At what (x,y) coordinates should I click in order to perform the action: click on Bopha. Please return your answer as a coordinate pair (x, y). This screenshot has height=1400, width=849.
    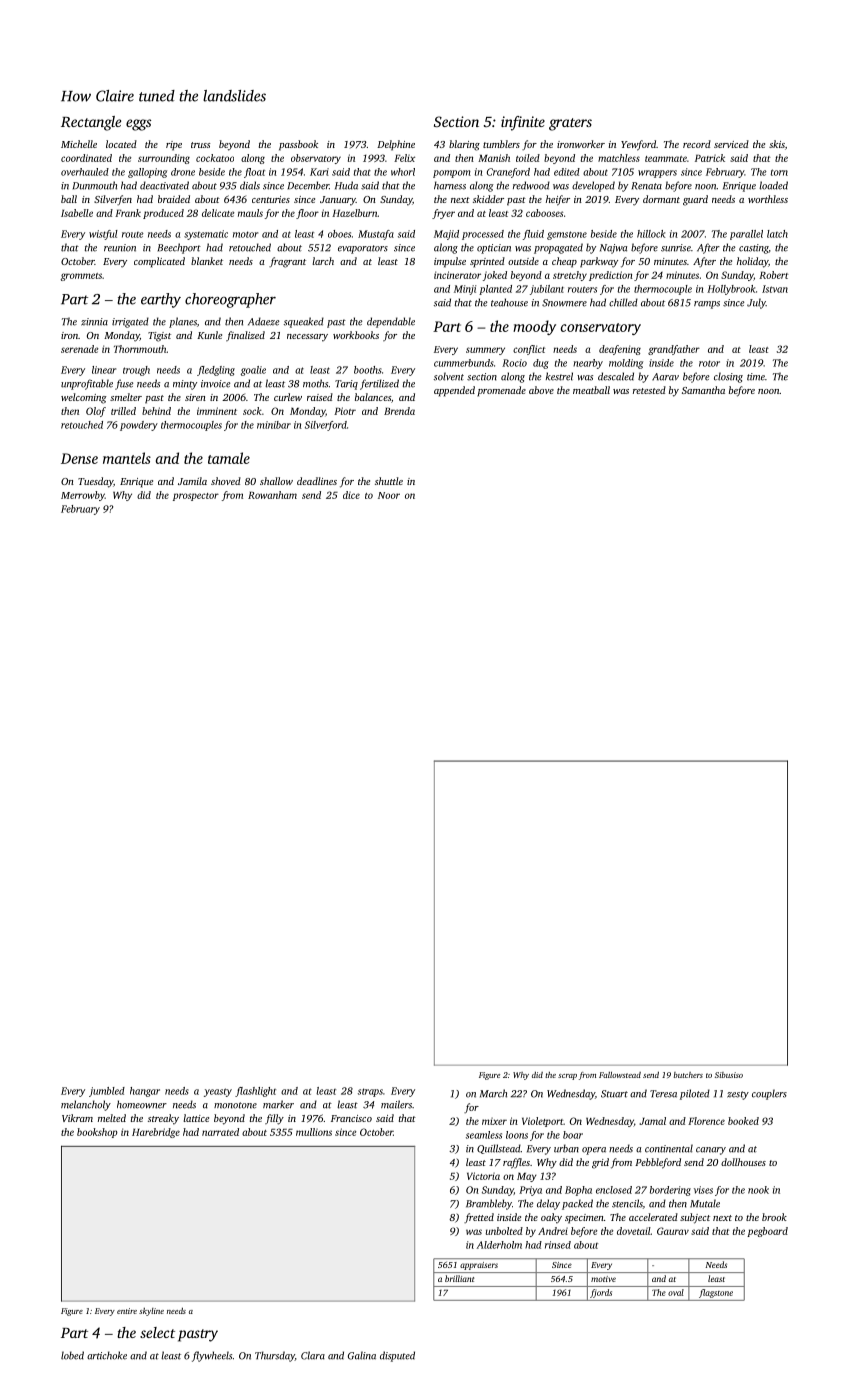
    Looking at the image, I should click on (578, 1191).
